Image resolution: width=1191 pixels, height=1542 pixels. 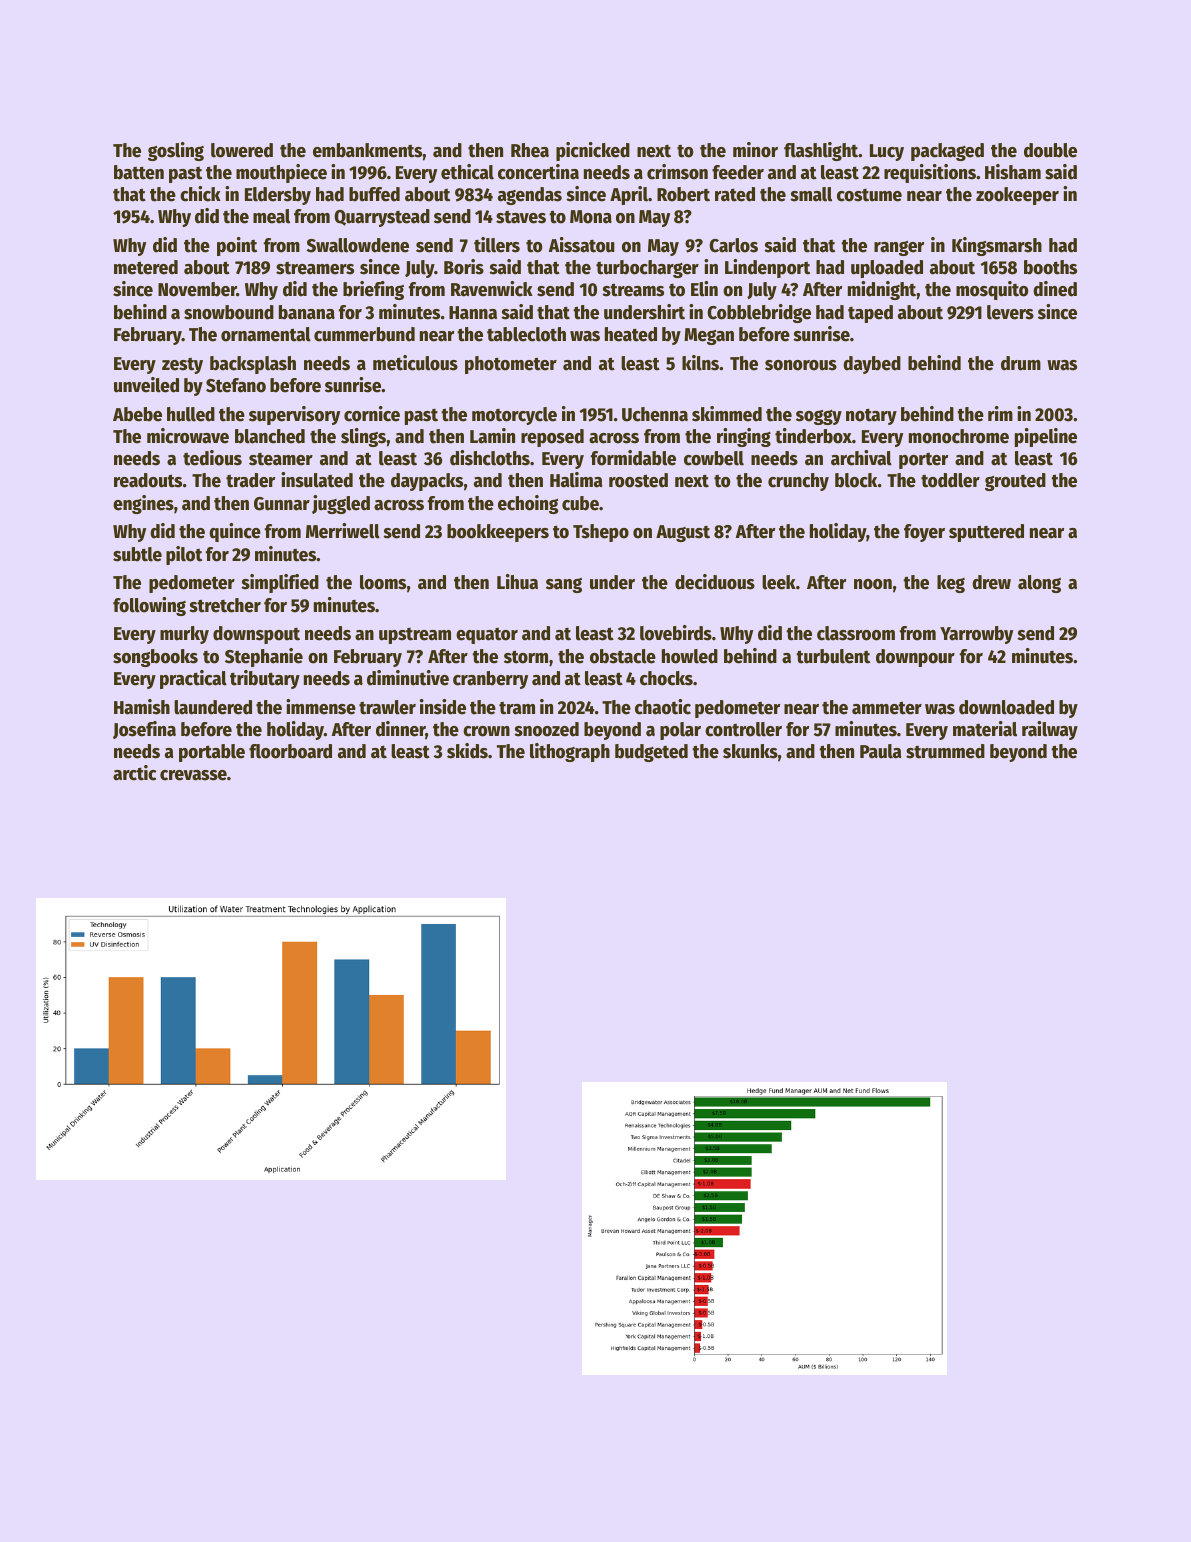 I want to click on drum, so click(x=1021, y=363).
